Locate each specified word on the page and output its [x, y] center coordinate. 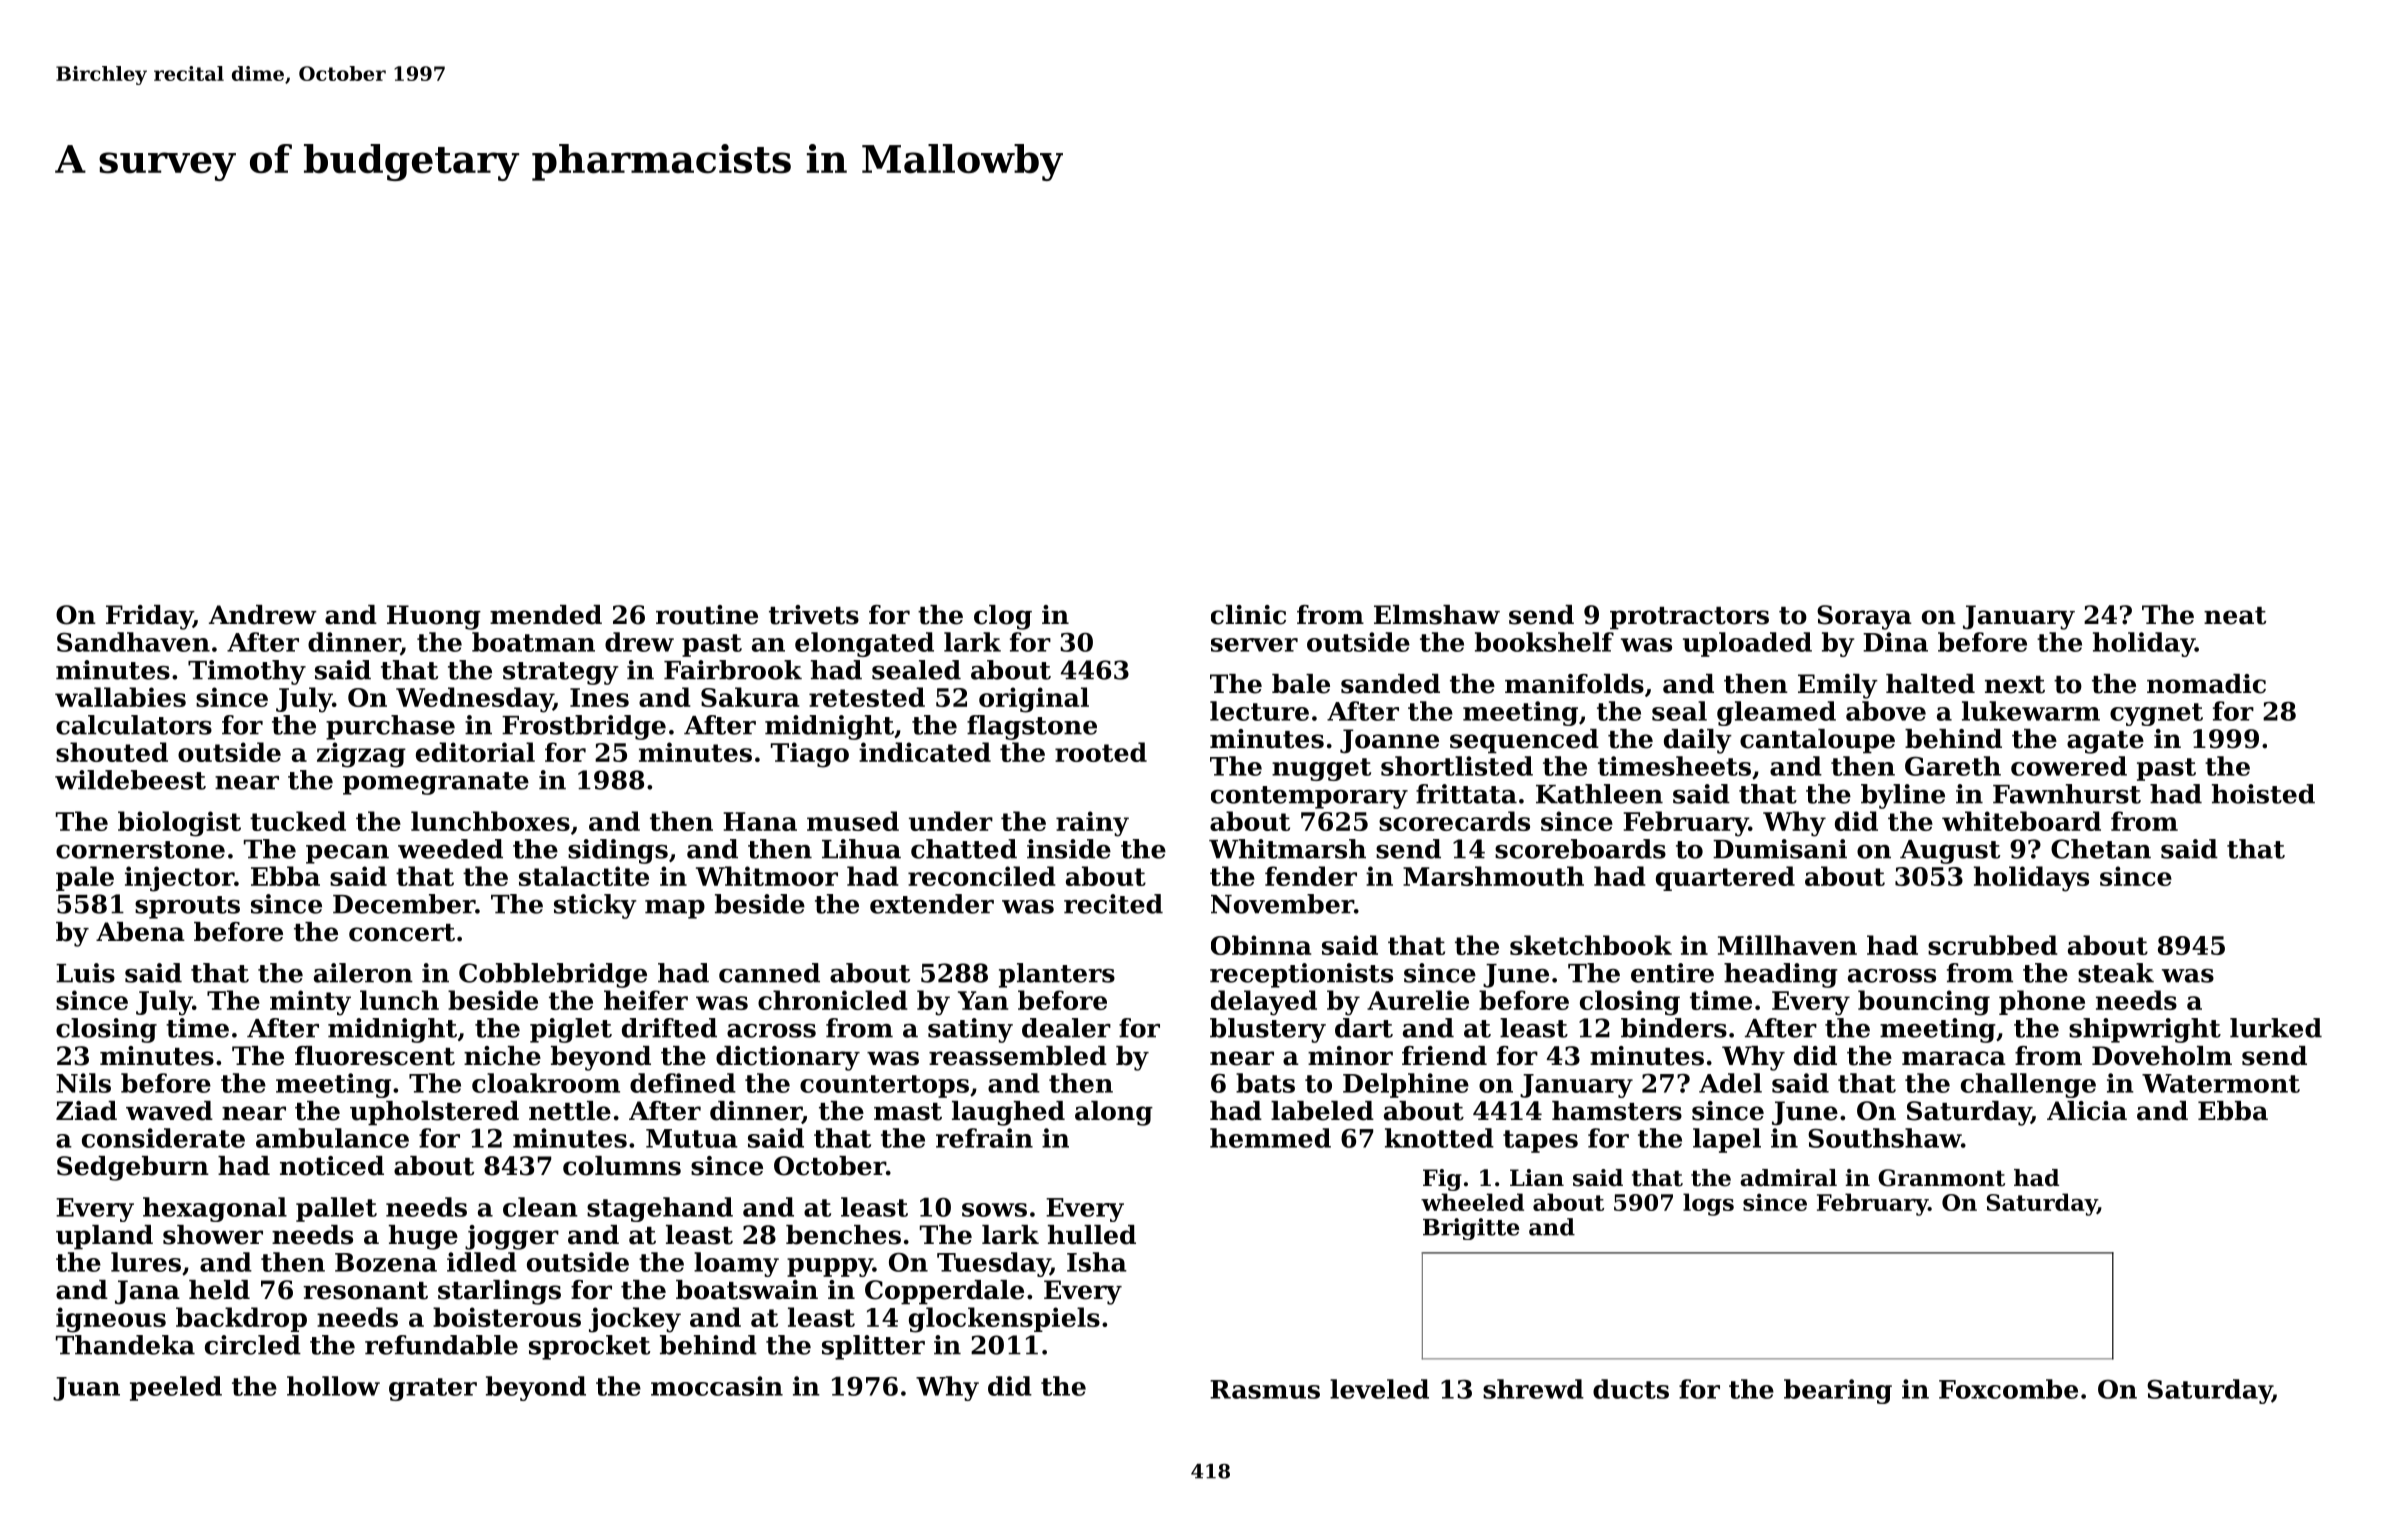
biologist [179, 824]
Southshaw [1884, 1138]
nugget [1321, 769]
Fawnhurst [2067, 794]
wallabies [120, 697]
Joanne [1389, 741]
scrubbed [1992, 945]
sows [994, 1210]
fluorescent [375, 1056]
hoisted [2263, 794]
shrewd [1533, 1389]
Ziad [86, 1111]
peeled [176, 1388]
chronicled [832, 1000]
